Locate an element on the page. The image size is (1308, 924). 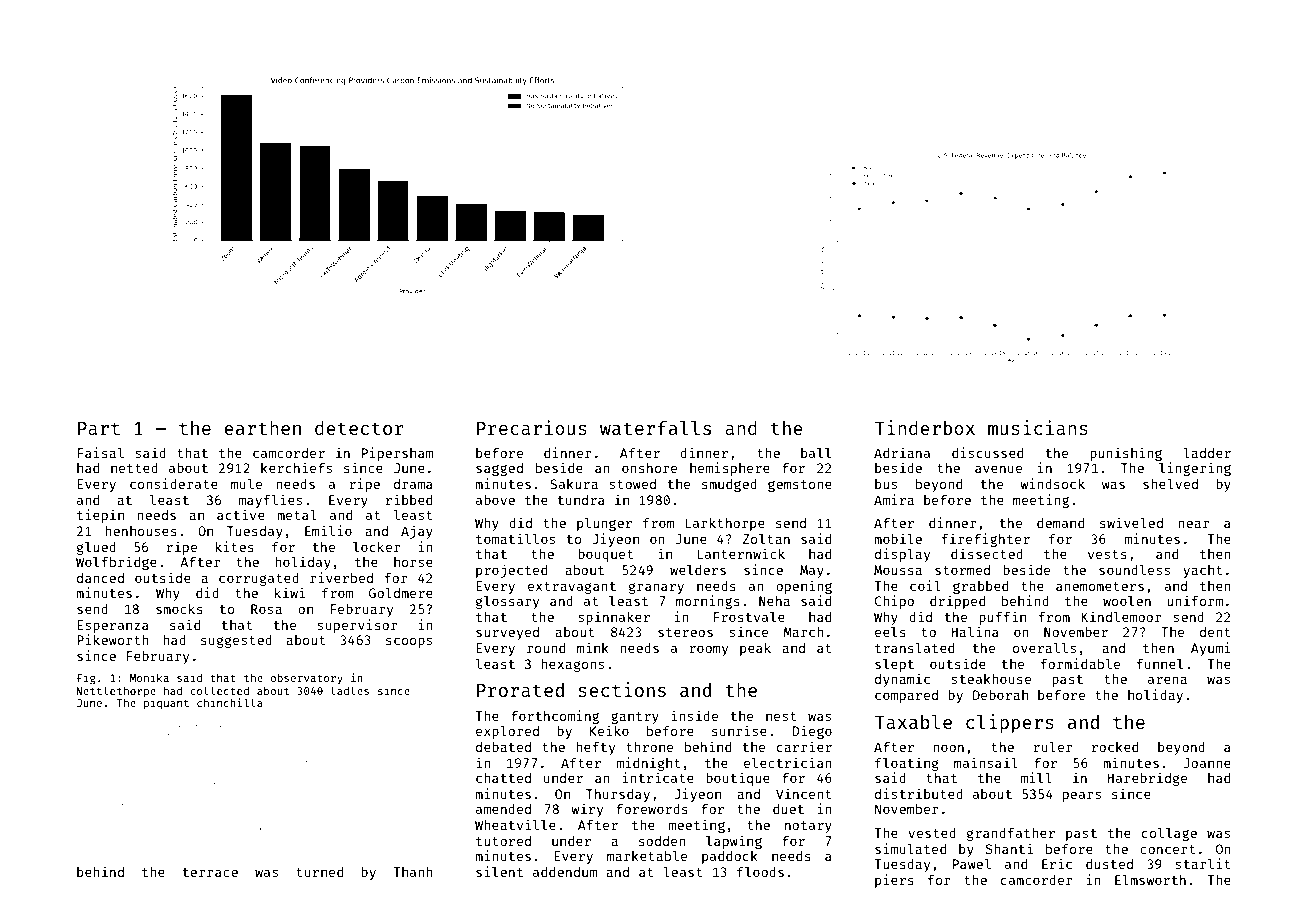
musicians is located at coordinates (1038, 427).
